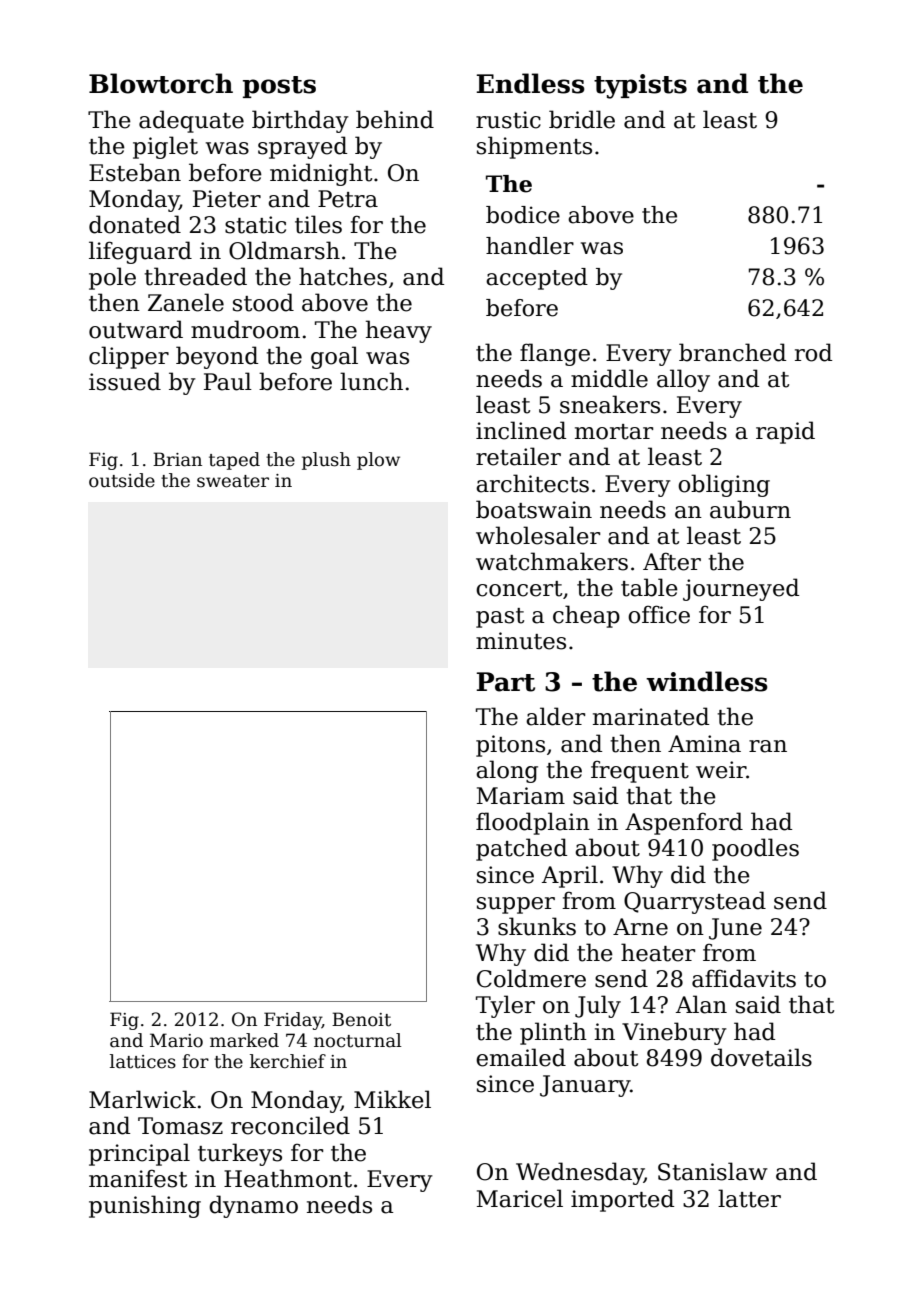 The height and width of the screenshot is (1311, 924). I want to click on Paul, so click(228, 381).
